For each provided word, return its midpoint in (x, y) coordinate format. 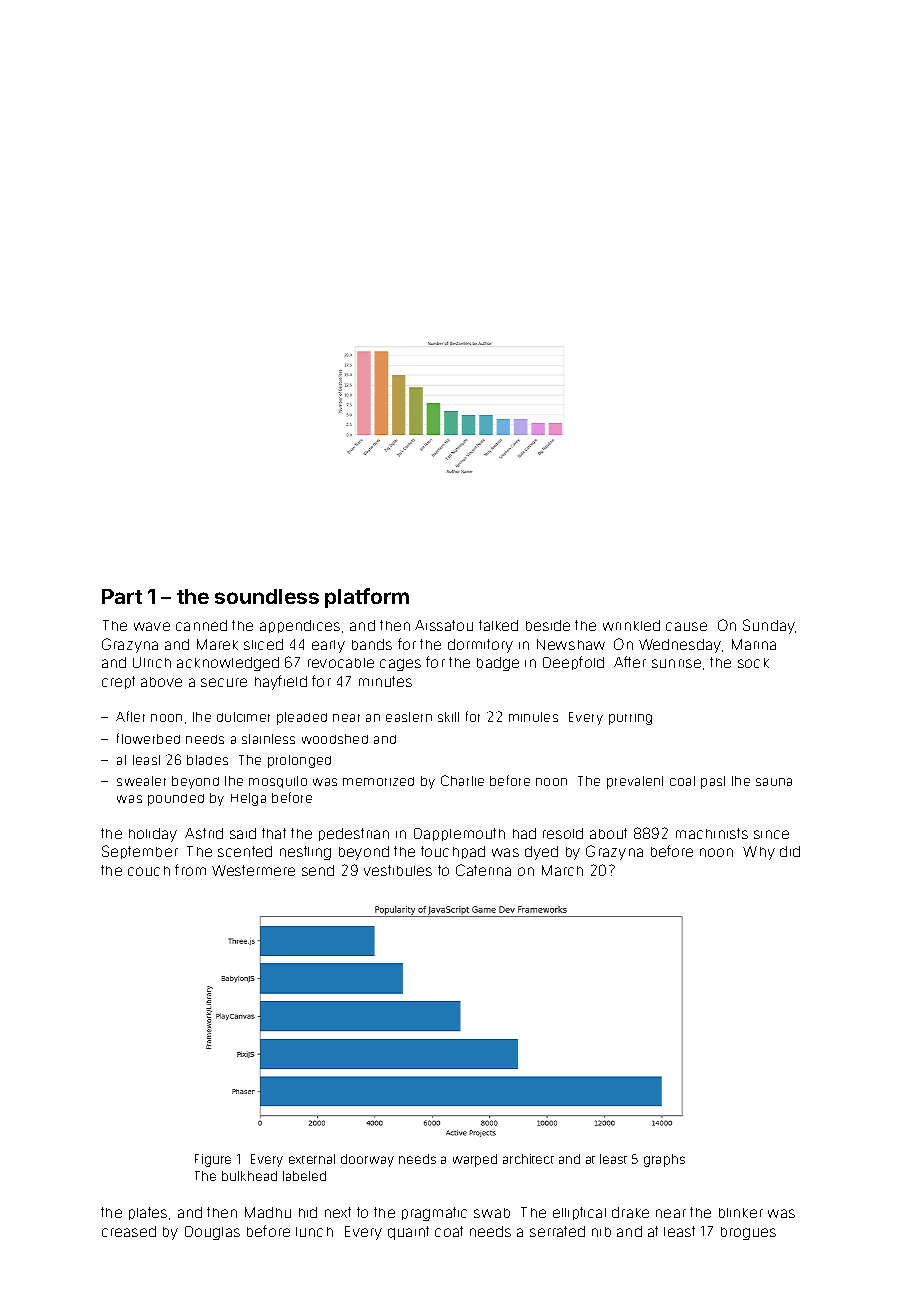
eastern (409, 717)
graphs (664, 1160)
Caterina (483, 870)
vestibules (398, 870)
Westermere (253, 870)
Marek (217, 644)
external (312, 1159)
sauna (774, 782)
